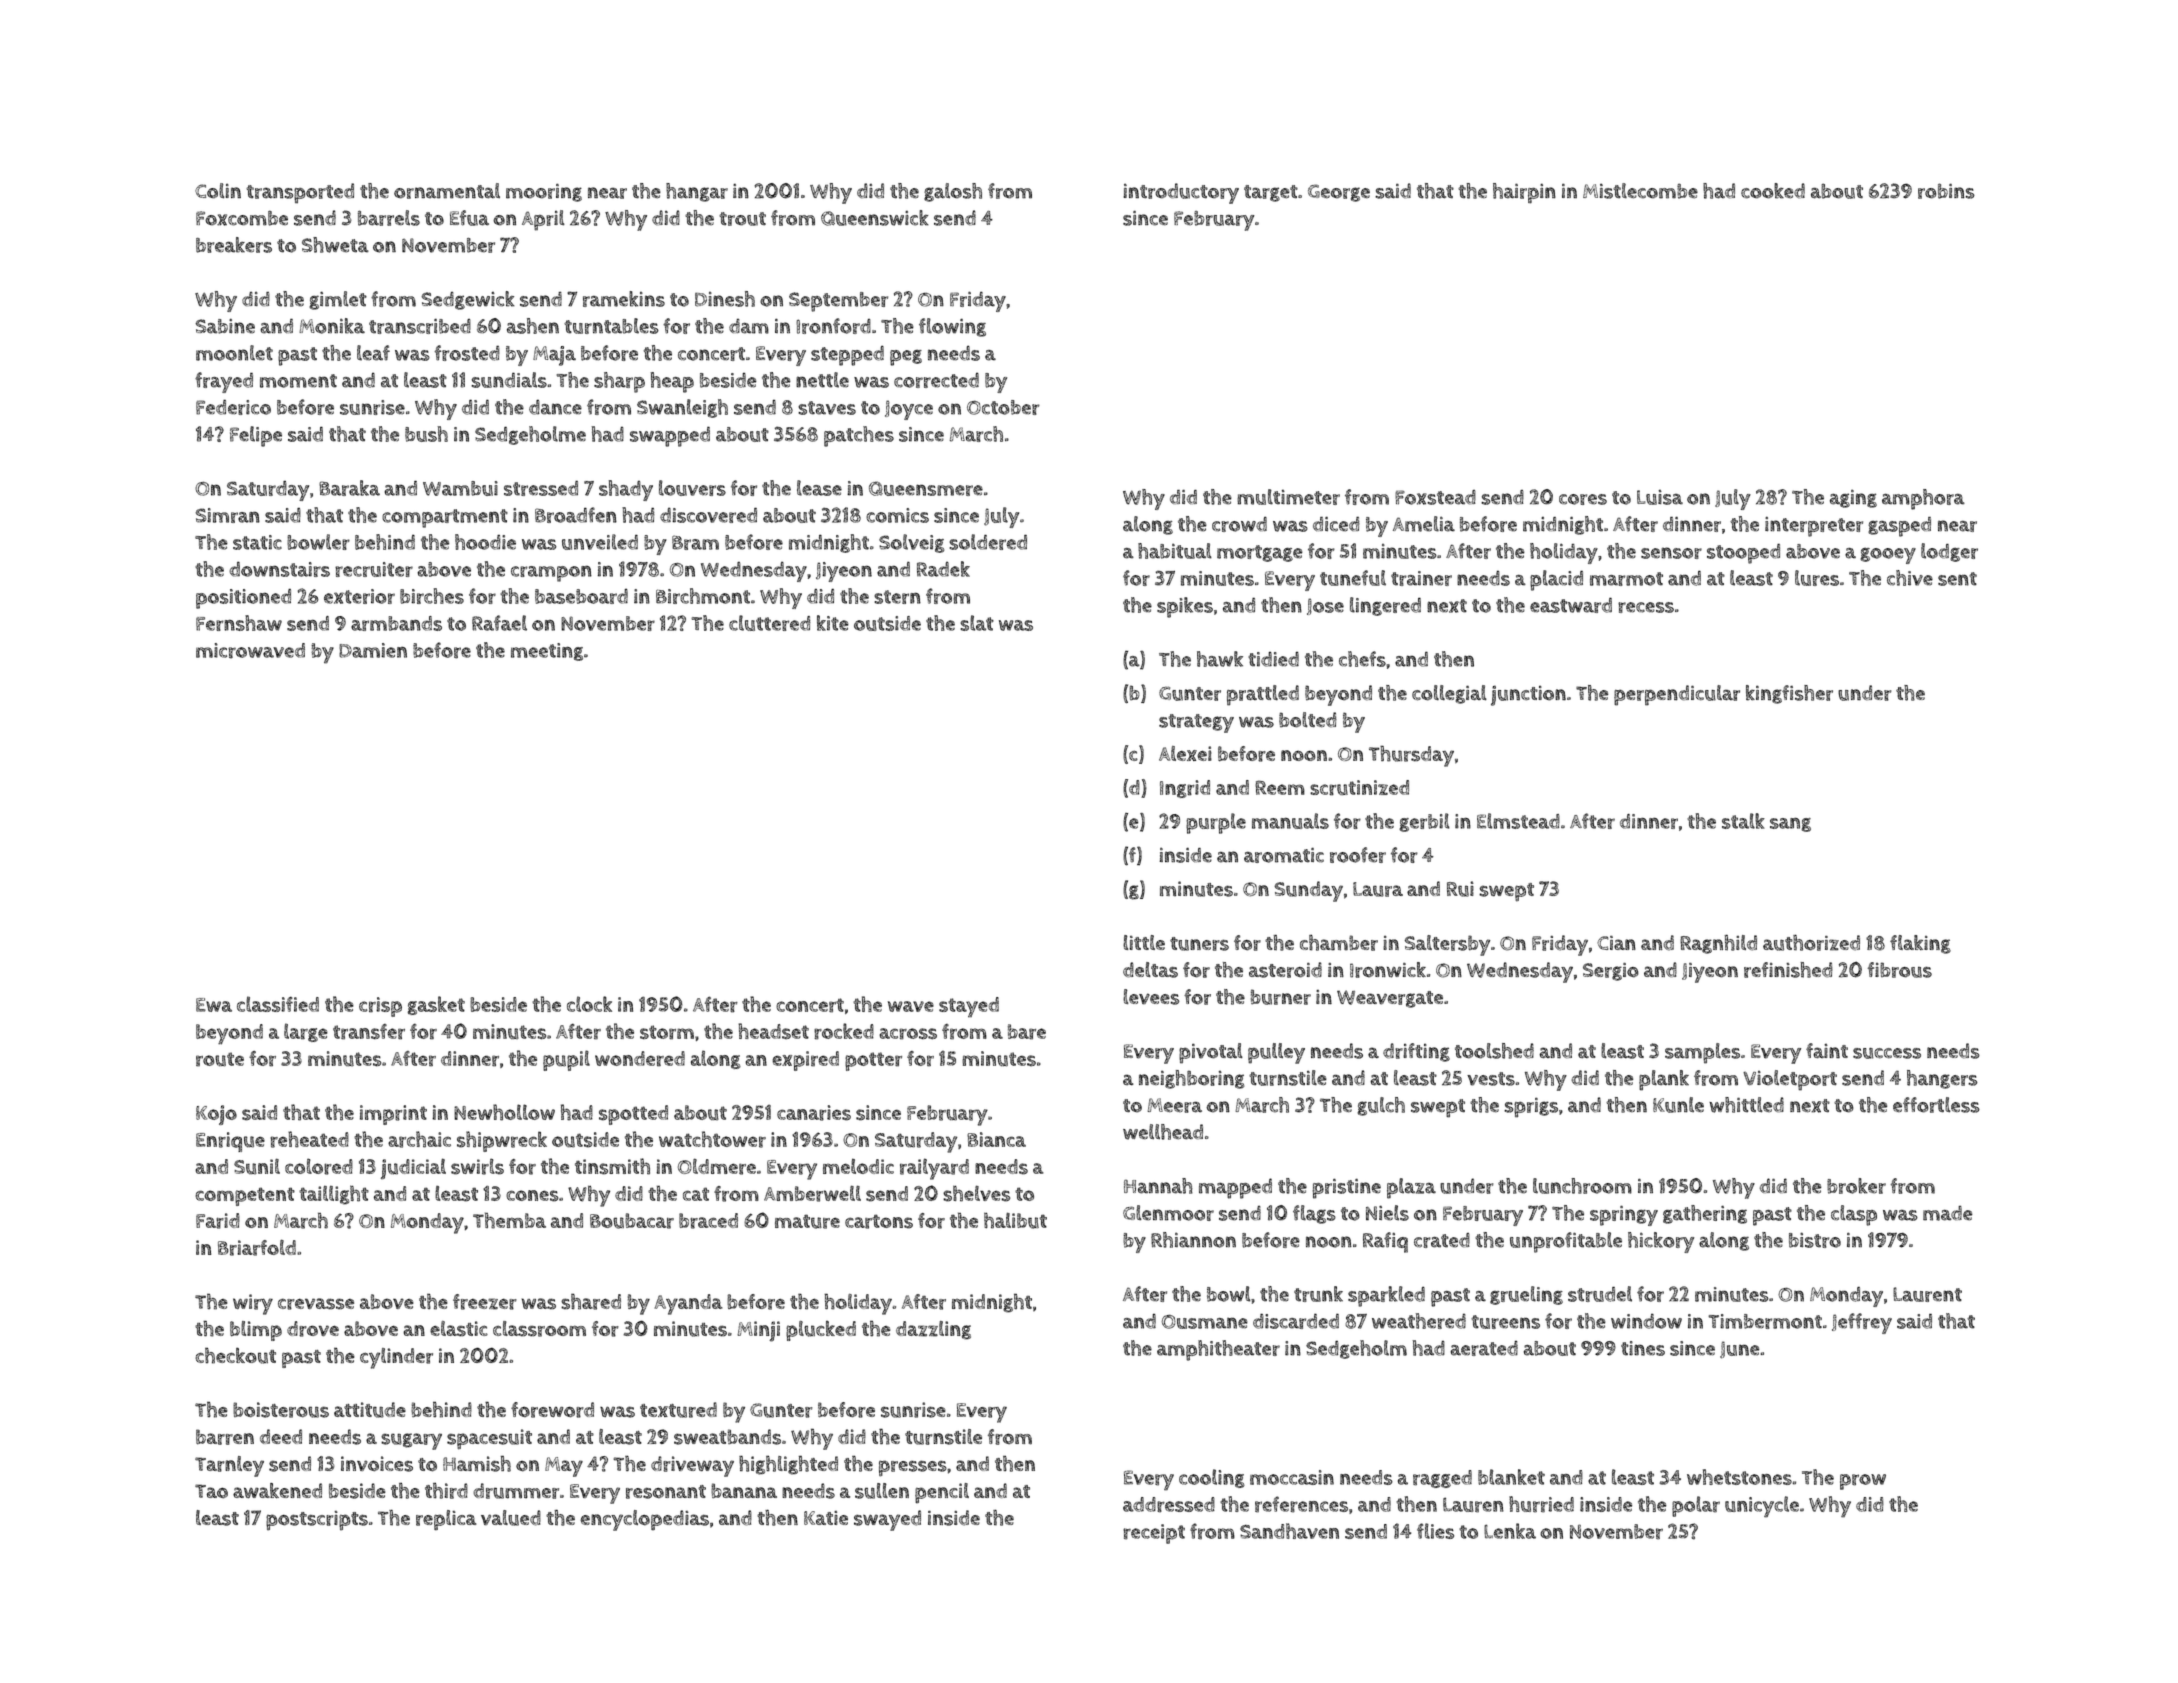  I want to click on hairpin, so click(1524, 193).
